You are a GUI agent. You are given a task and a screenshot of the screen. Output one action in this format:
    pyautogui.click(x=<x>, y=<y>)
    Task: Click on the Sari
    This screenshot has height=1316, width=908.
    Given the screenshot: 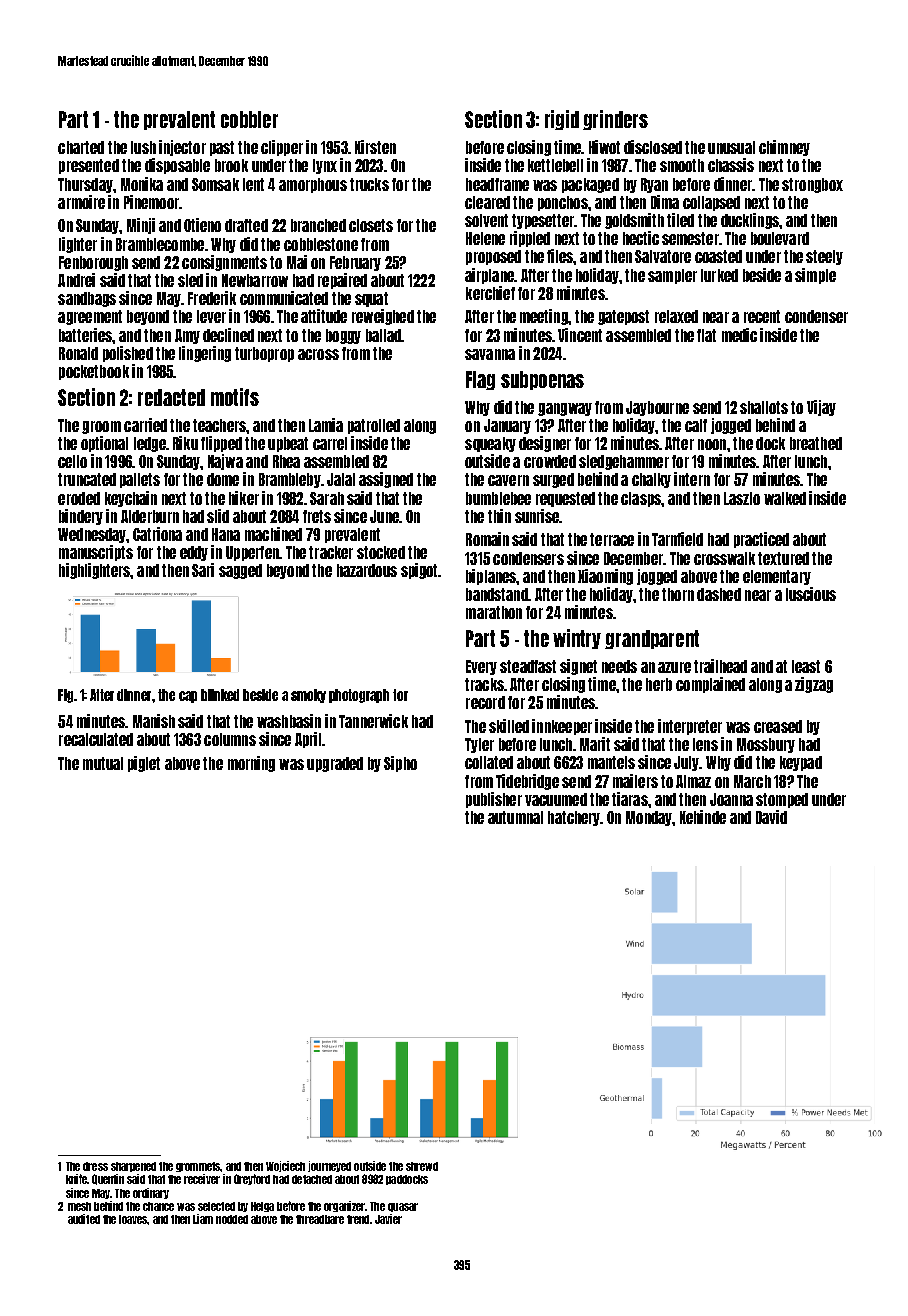 What is the action you would take?
    pyautogui.click(x=203, y=570)
